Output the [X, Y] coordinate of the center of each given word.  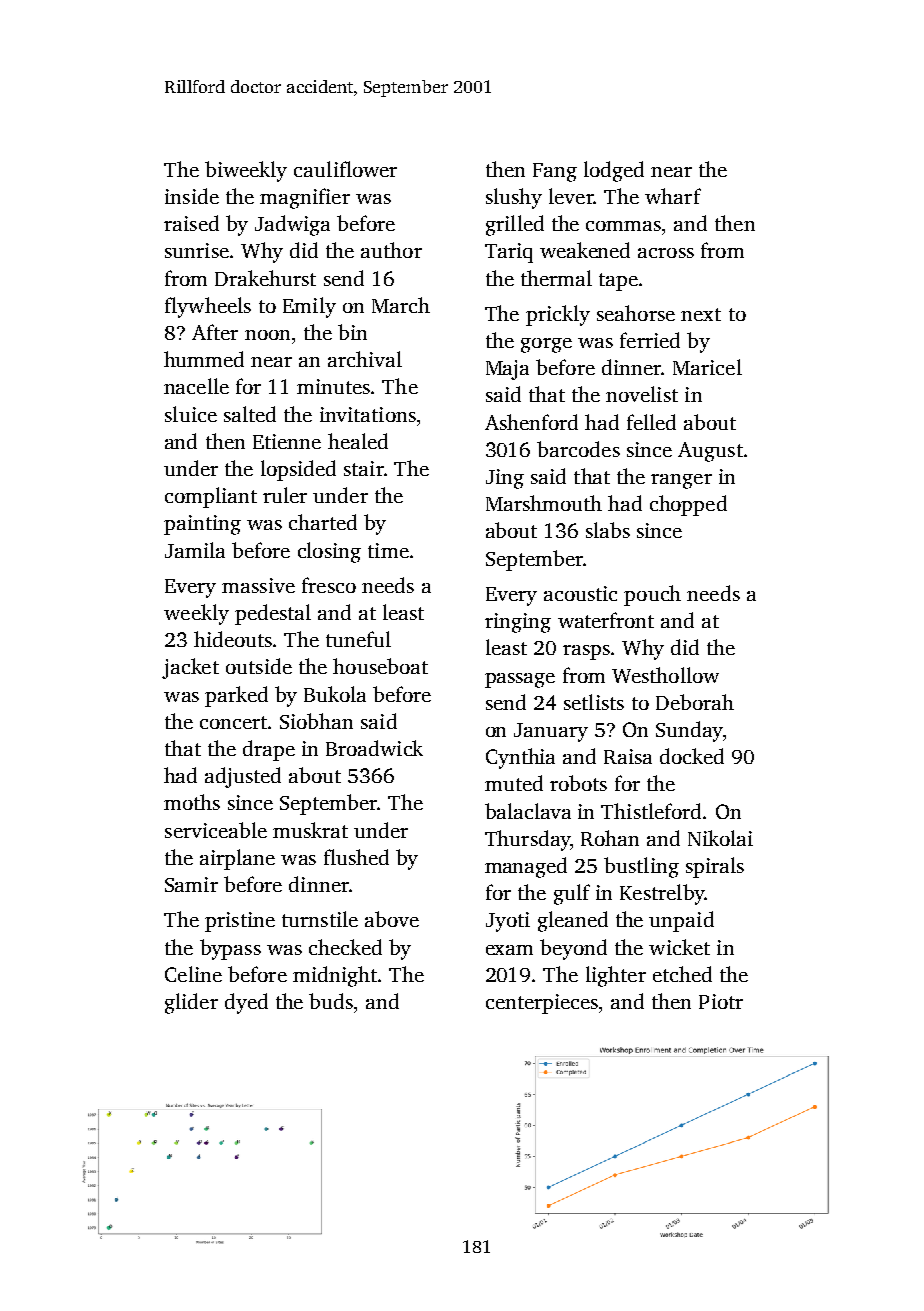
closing [329, 552]
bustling [641, 867]
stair [364, 468]
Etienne [287, 441]
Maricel [707, 367]
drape [269, 750]
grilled [515, 225]
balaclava [528, 811]
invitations [368, 414]
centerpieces [542, 1004]
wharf [673, 196]
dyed [246, 1003]
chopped [688, 505]
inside [192, 196]
